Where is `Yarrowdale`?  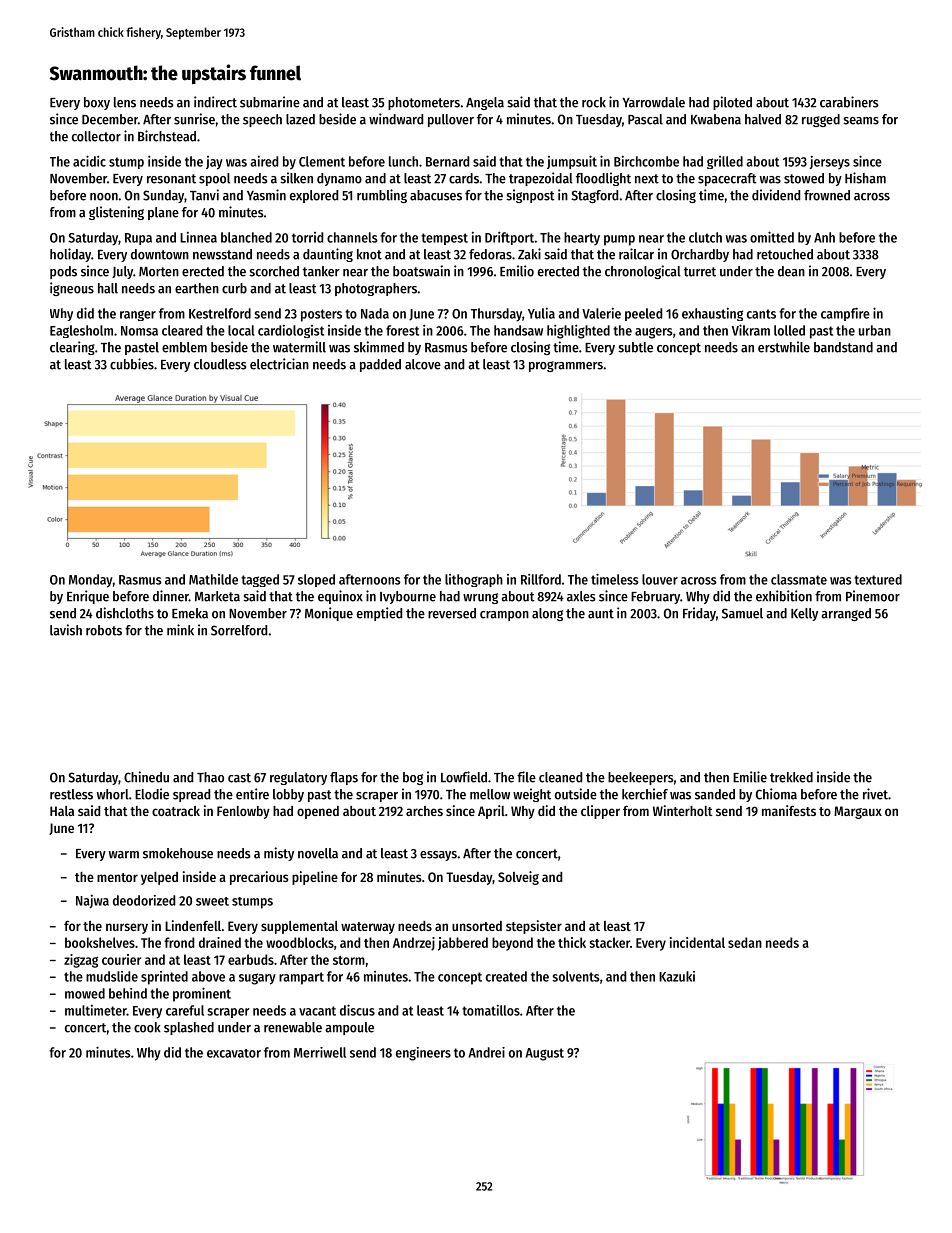
Yarrowdale is located at coordinates (654, 102).
